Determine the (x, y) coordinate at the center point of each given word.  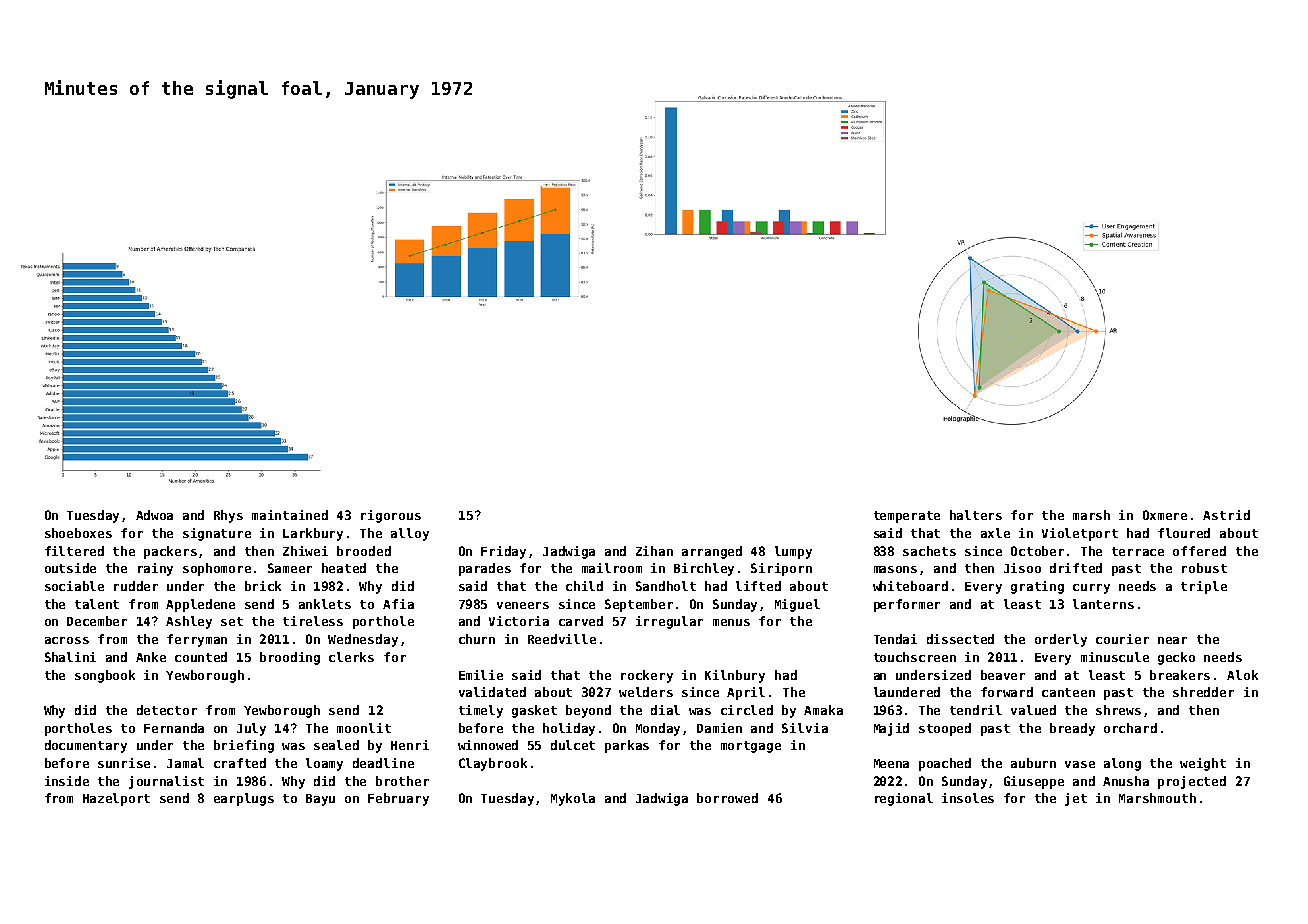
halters (976, 515)
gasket (534, 711)
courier (1122, 639)
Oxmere (1165, 515)
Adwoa (154, 515)
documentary (86, 746)
